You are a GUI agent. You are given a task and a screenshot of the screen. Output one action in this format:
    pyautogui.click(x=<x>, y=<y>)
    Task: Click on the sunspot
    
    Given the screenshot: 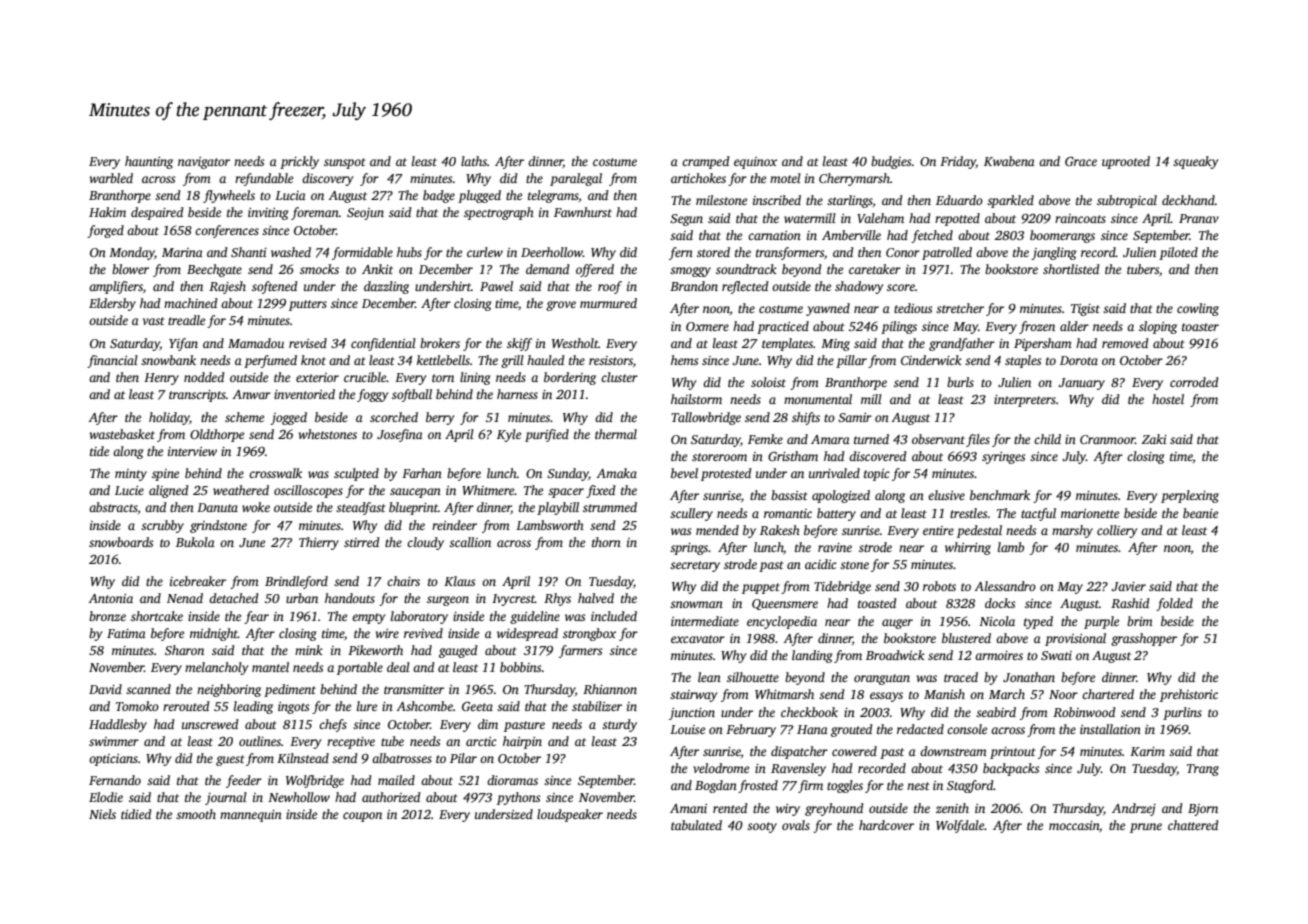 What is the action you would take?
    pyautogui.click(x=345, y=163)
